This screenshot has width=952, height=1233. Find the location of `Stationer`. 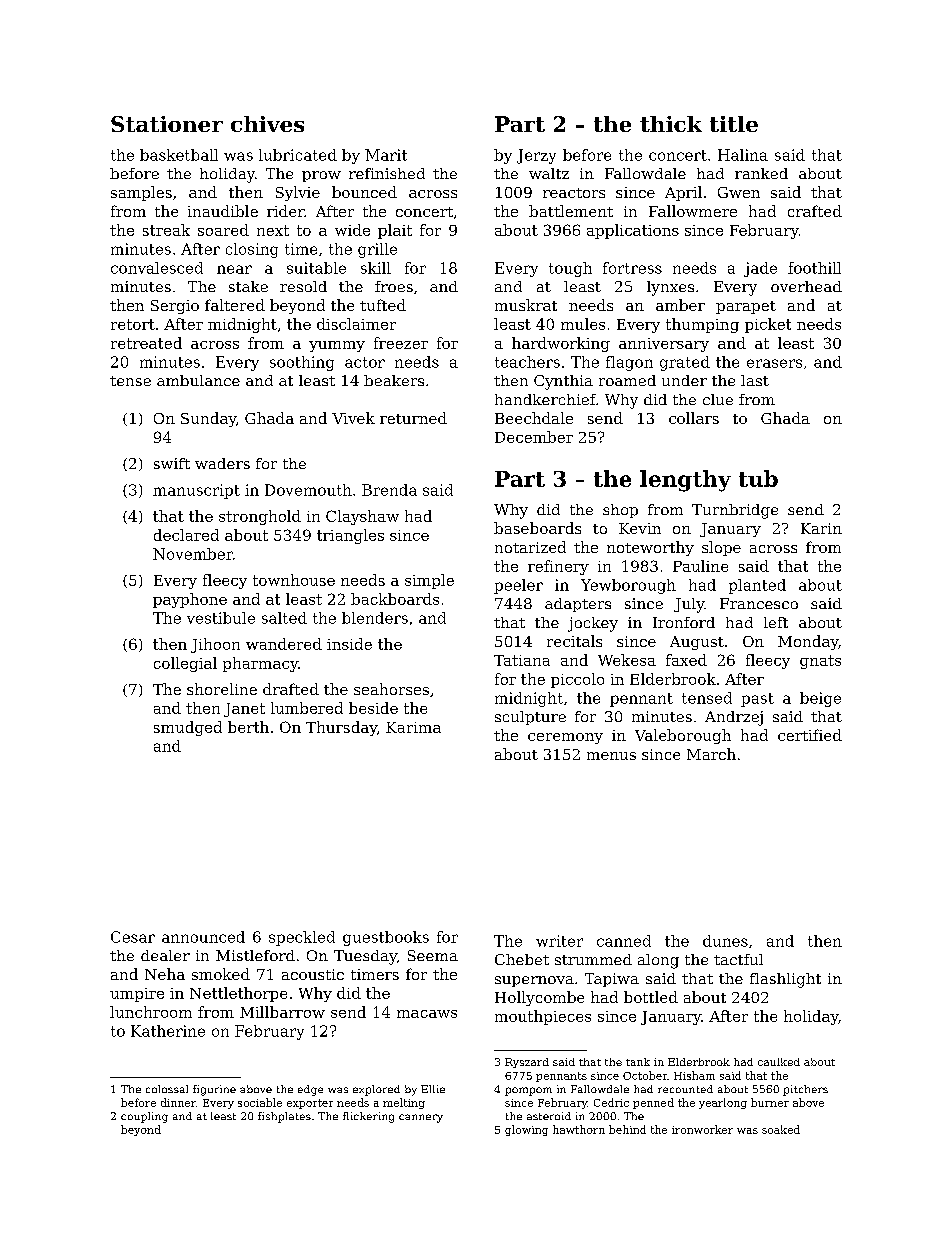

Stationer is located at coordinates (167, 124).
